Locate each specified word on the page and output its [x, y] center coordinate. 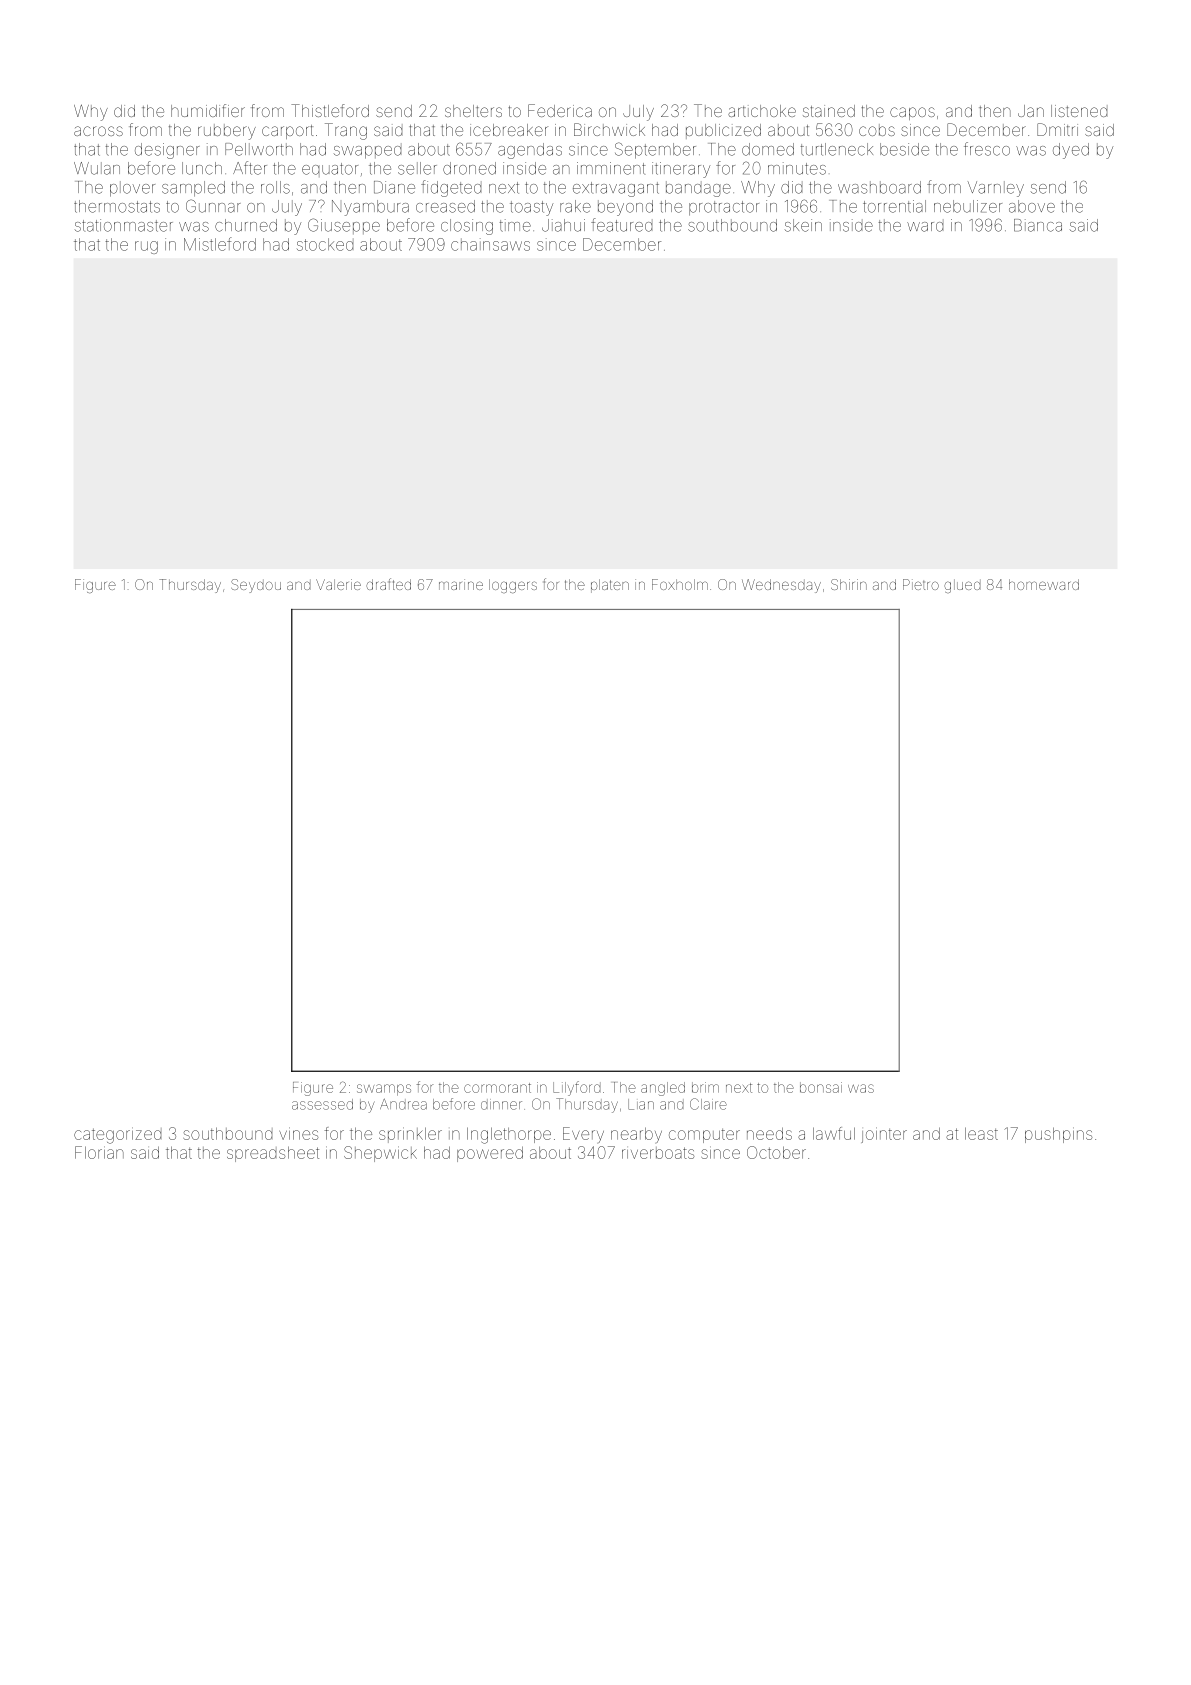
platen [610, 586]
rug [146, 247]
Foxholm [680, 584]
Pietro [921, 584]
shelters [473, 111]
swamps [384, 1090]
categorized [117, 1135]
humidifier [208, 110]
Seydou [256, 586]
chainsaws [490, 244]
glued [962, 586]
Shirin [849, 584]
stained [829, 111]
